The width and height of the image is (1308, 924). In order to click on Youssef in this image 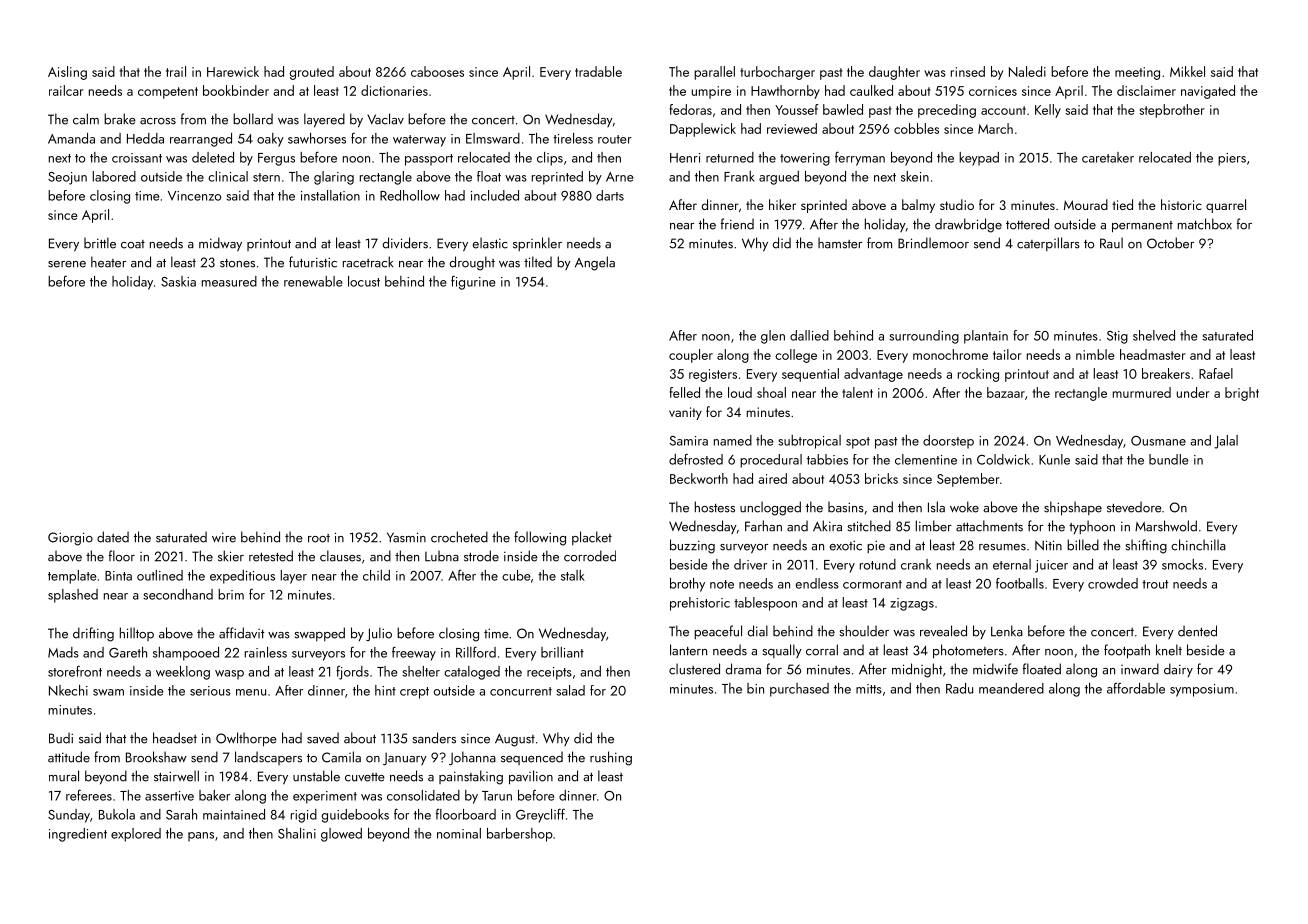, I will do `click(796, 109)`.
